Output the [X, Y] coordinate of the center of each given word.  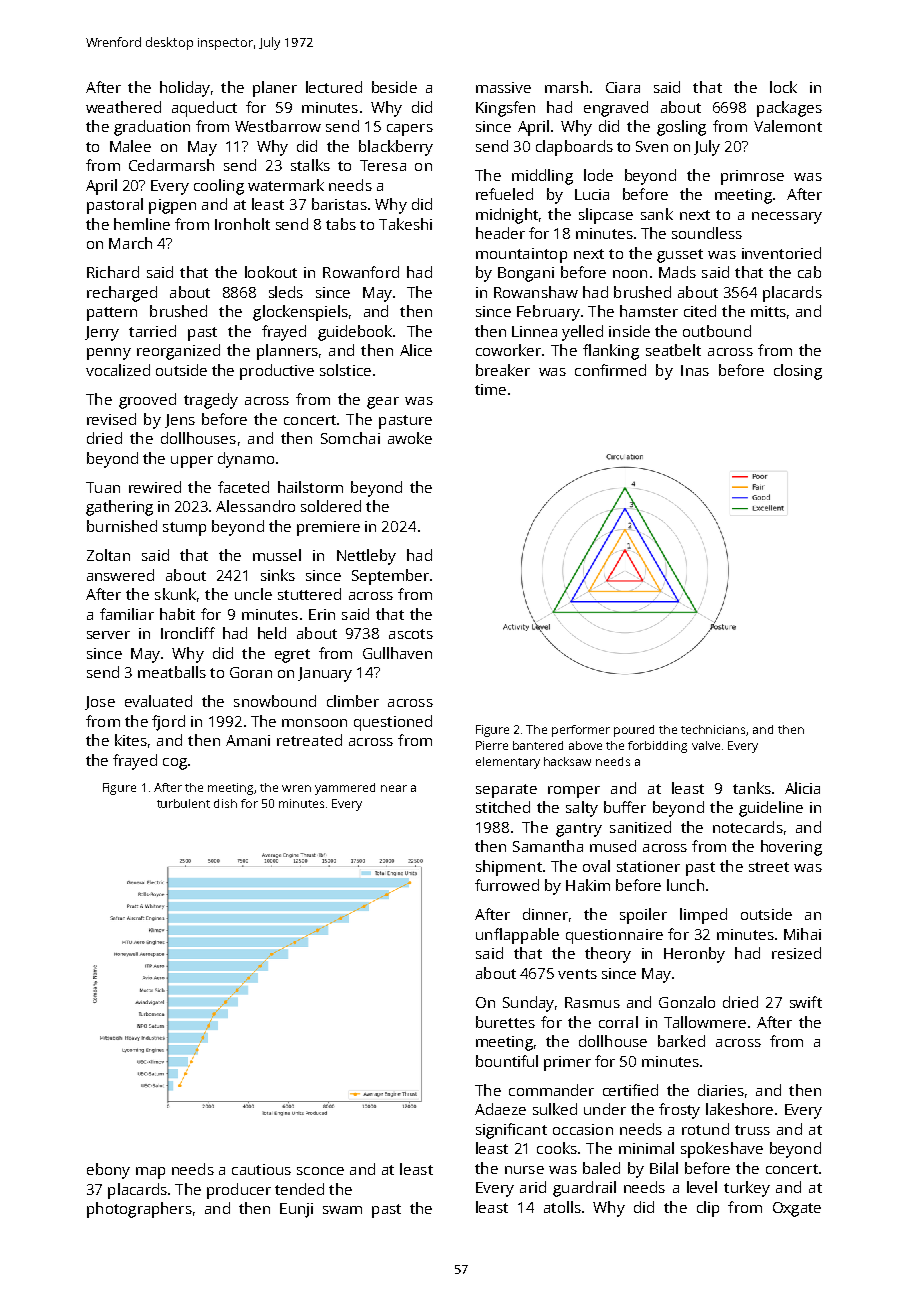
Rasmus [592, 1002]
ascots [411, 634]
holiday [185, 89]
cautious [261, 1169]
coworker [508, 350]
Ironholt [242, 224]
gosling [681, 128]
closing [798, 372]
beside [394, 87]
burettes [505, 1022]
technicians [713, 729]
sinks [278, 575]
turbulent [183, 803]
